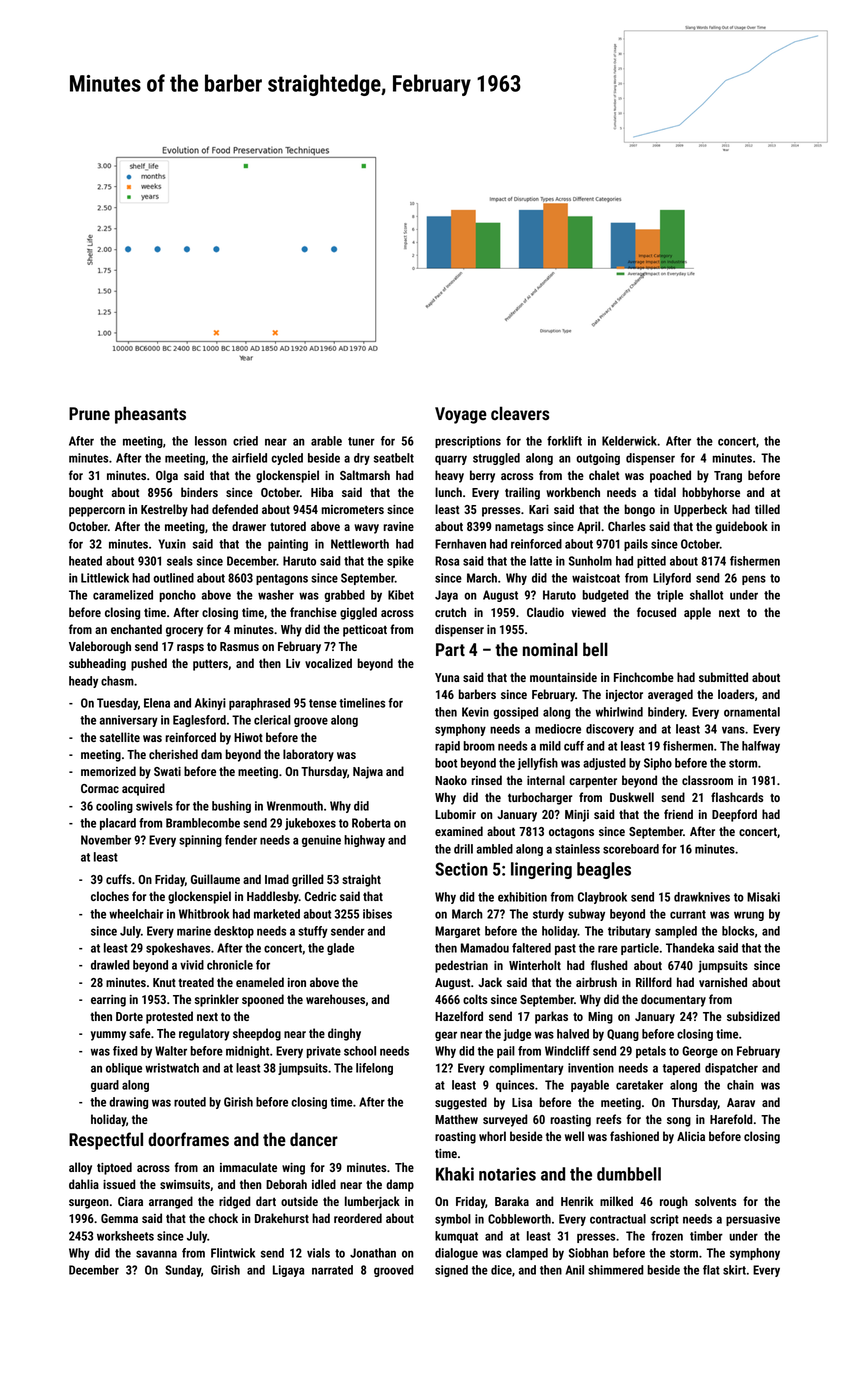  Describe the element at coordinates (728, 477) in the screenshot. I see `Trang` at that location.
